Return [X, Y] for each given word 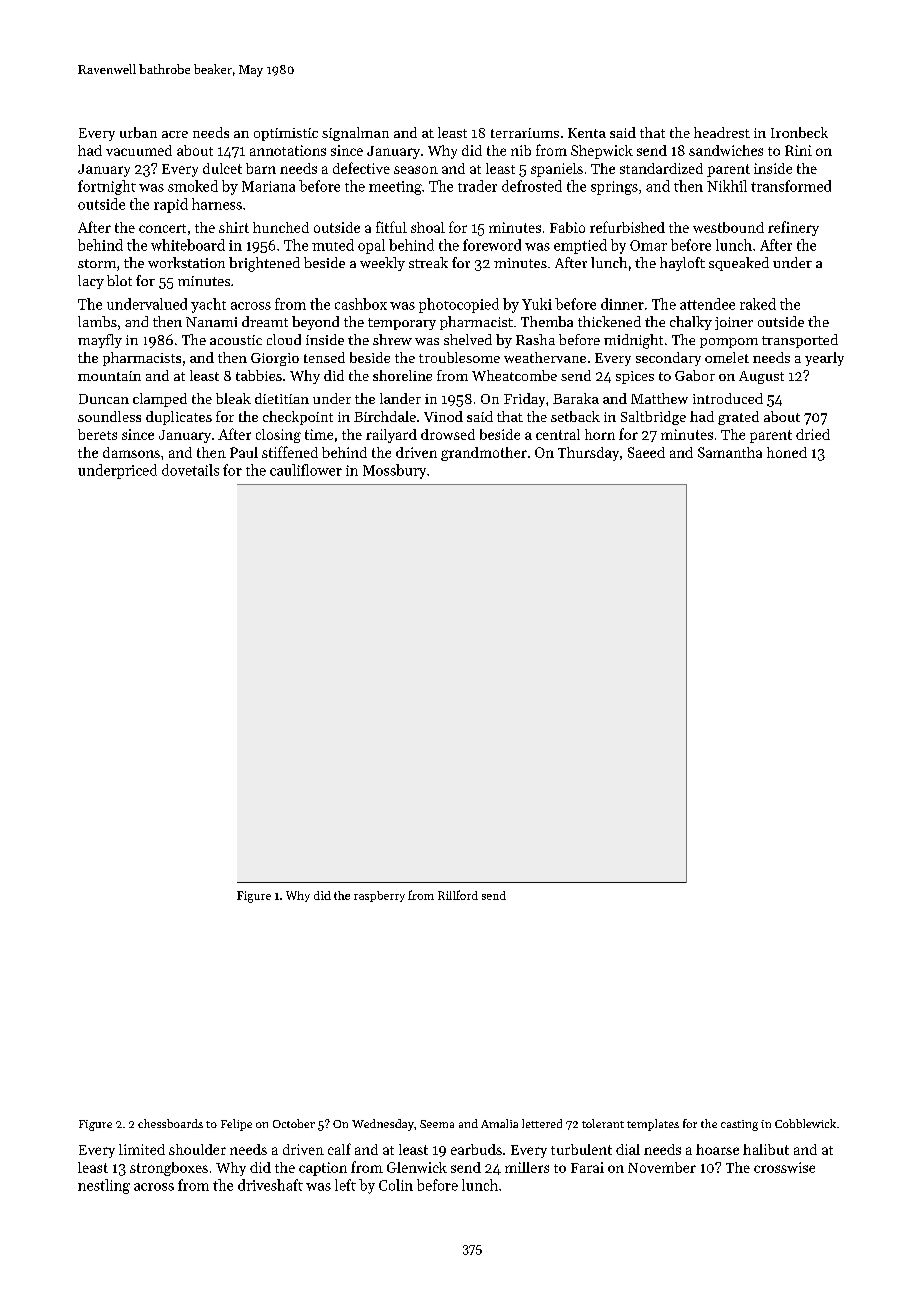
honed [787, 452]
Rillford [458, 895]
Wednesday [383, 1125]
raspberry [379, 896]
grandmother [484, 454]
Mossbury [394, 471]
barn [261, 168]
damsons [131, 452]
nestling [104, 1186]
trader [477, 186]
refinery [793, 228]
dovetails [190, 470]
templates [653, 1125]
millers [527, 1167]
